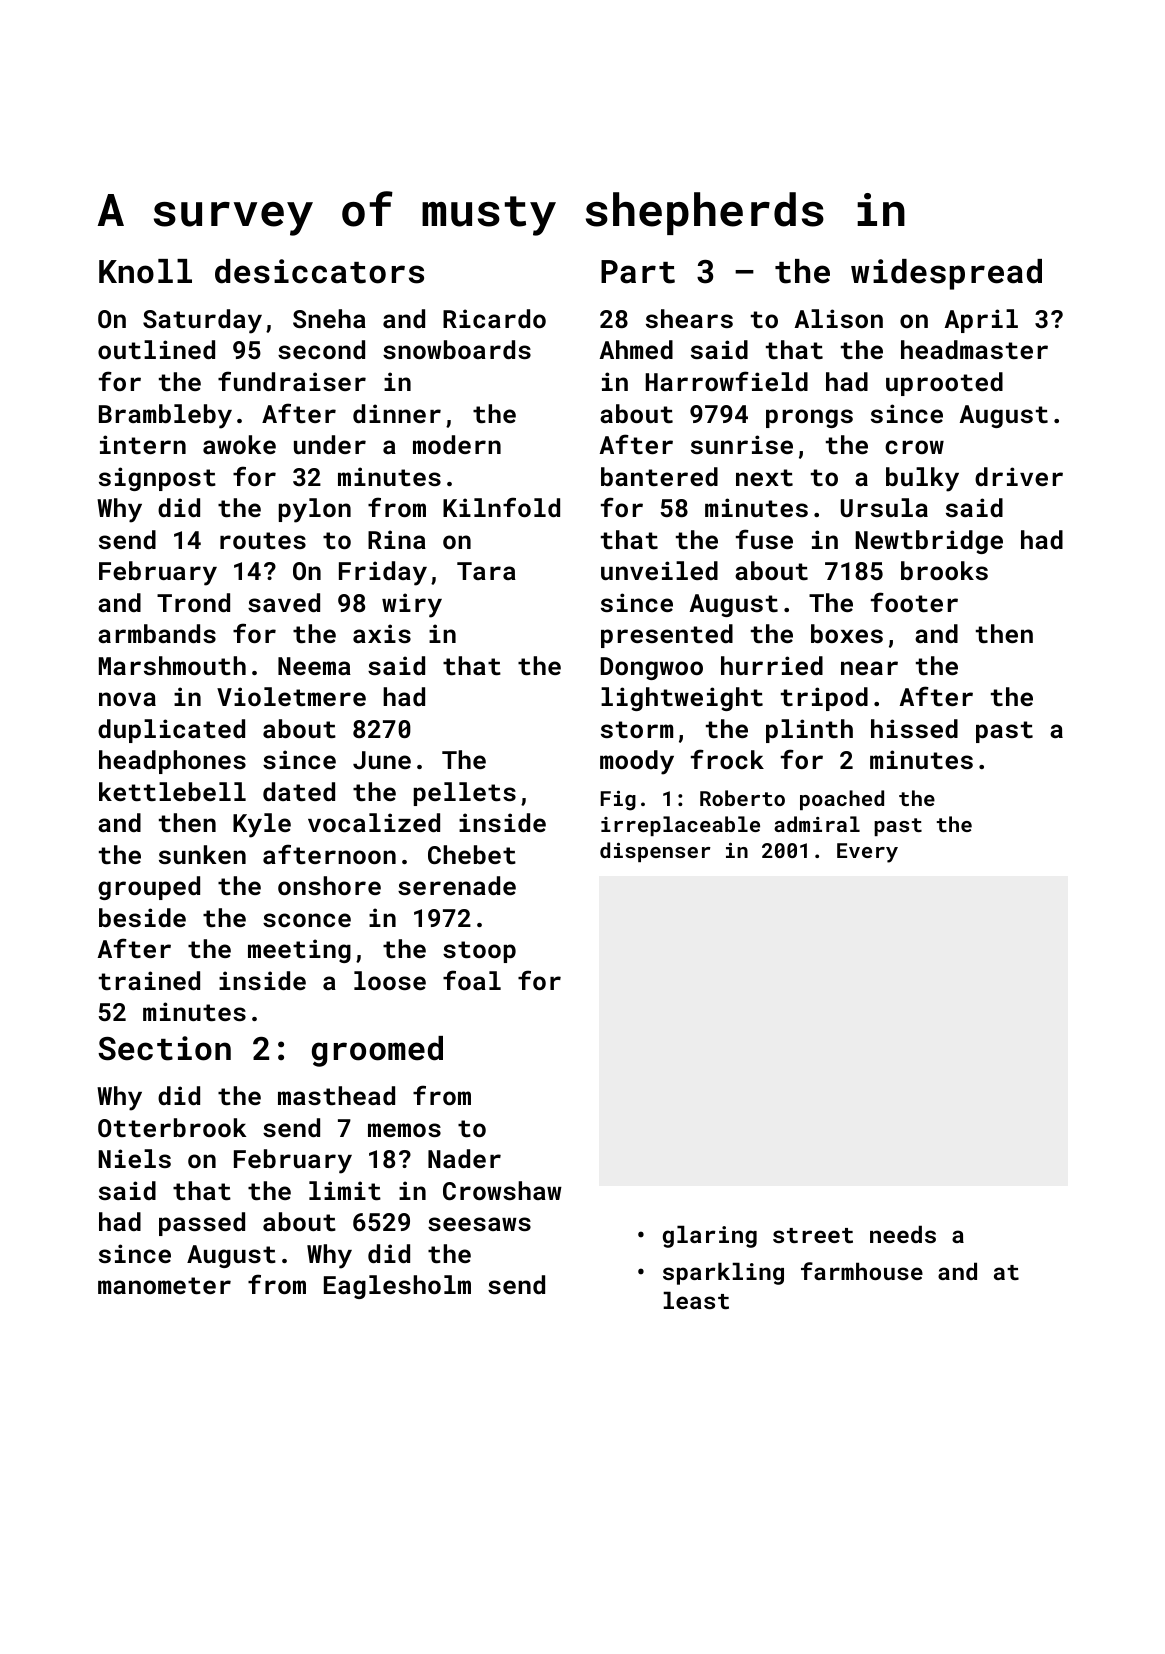  Describe the element at coordinates (914, 728) in the page. I see `hissed` at that location.
